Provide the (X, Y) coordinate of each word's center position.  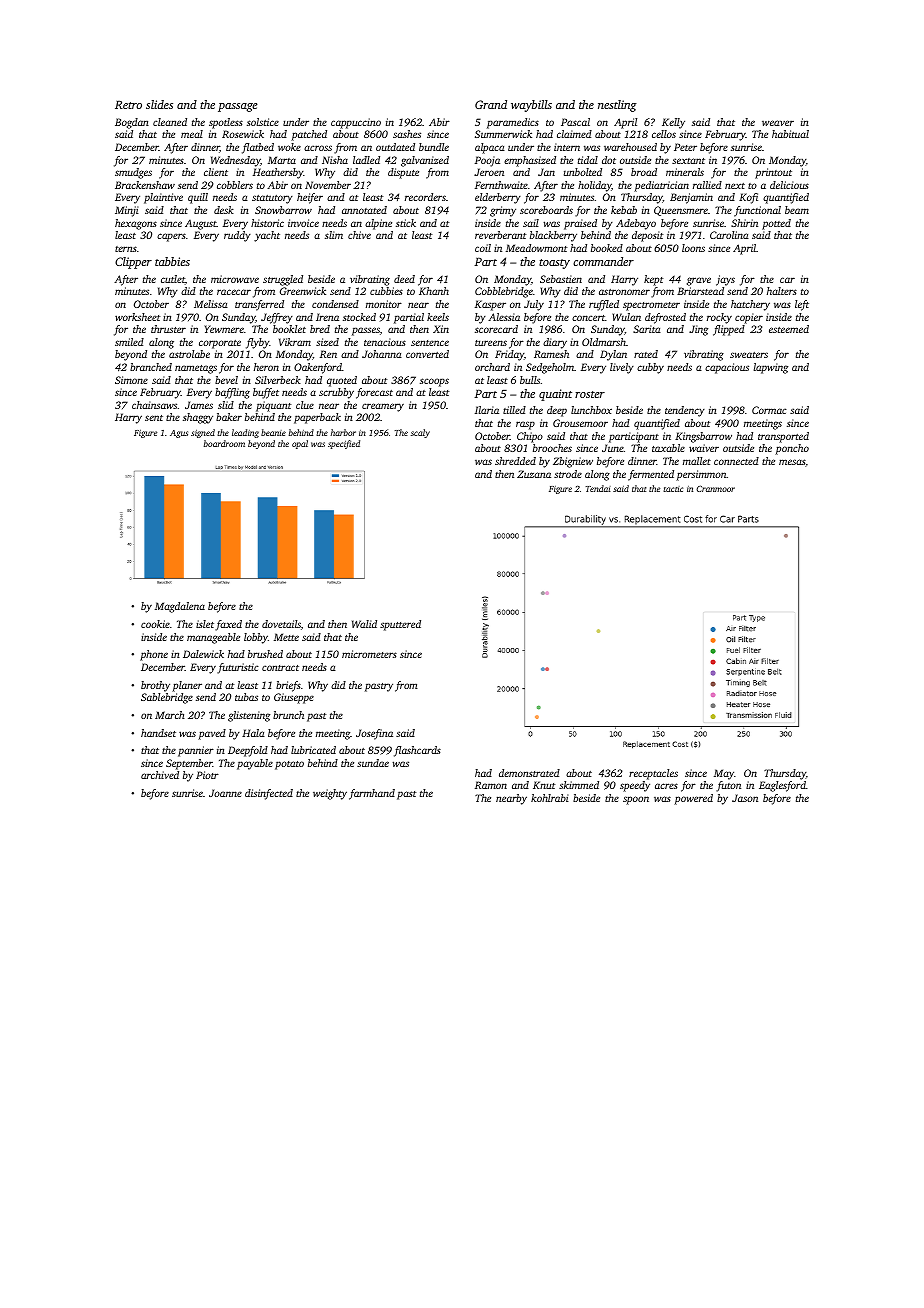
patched (309, 135)
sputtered (400, 625)
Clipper (133, 263)
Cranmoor (715, 489)
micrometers (369, 654)
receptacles (653, 774)
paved (212, 734)
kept (653, 280)
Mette (286, 637)
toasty (554, 264)
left (802, 305)
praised (580, 224)
